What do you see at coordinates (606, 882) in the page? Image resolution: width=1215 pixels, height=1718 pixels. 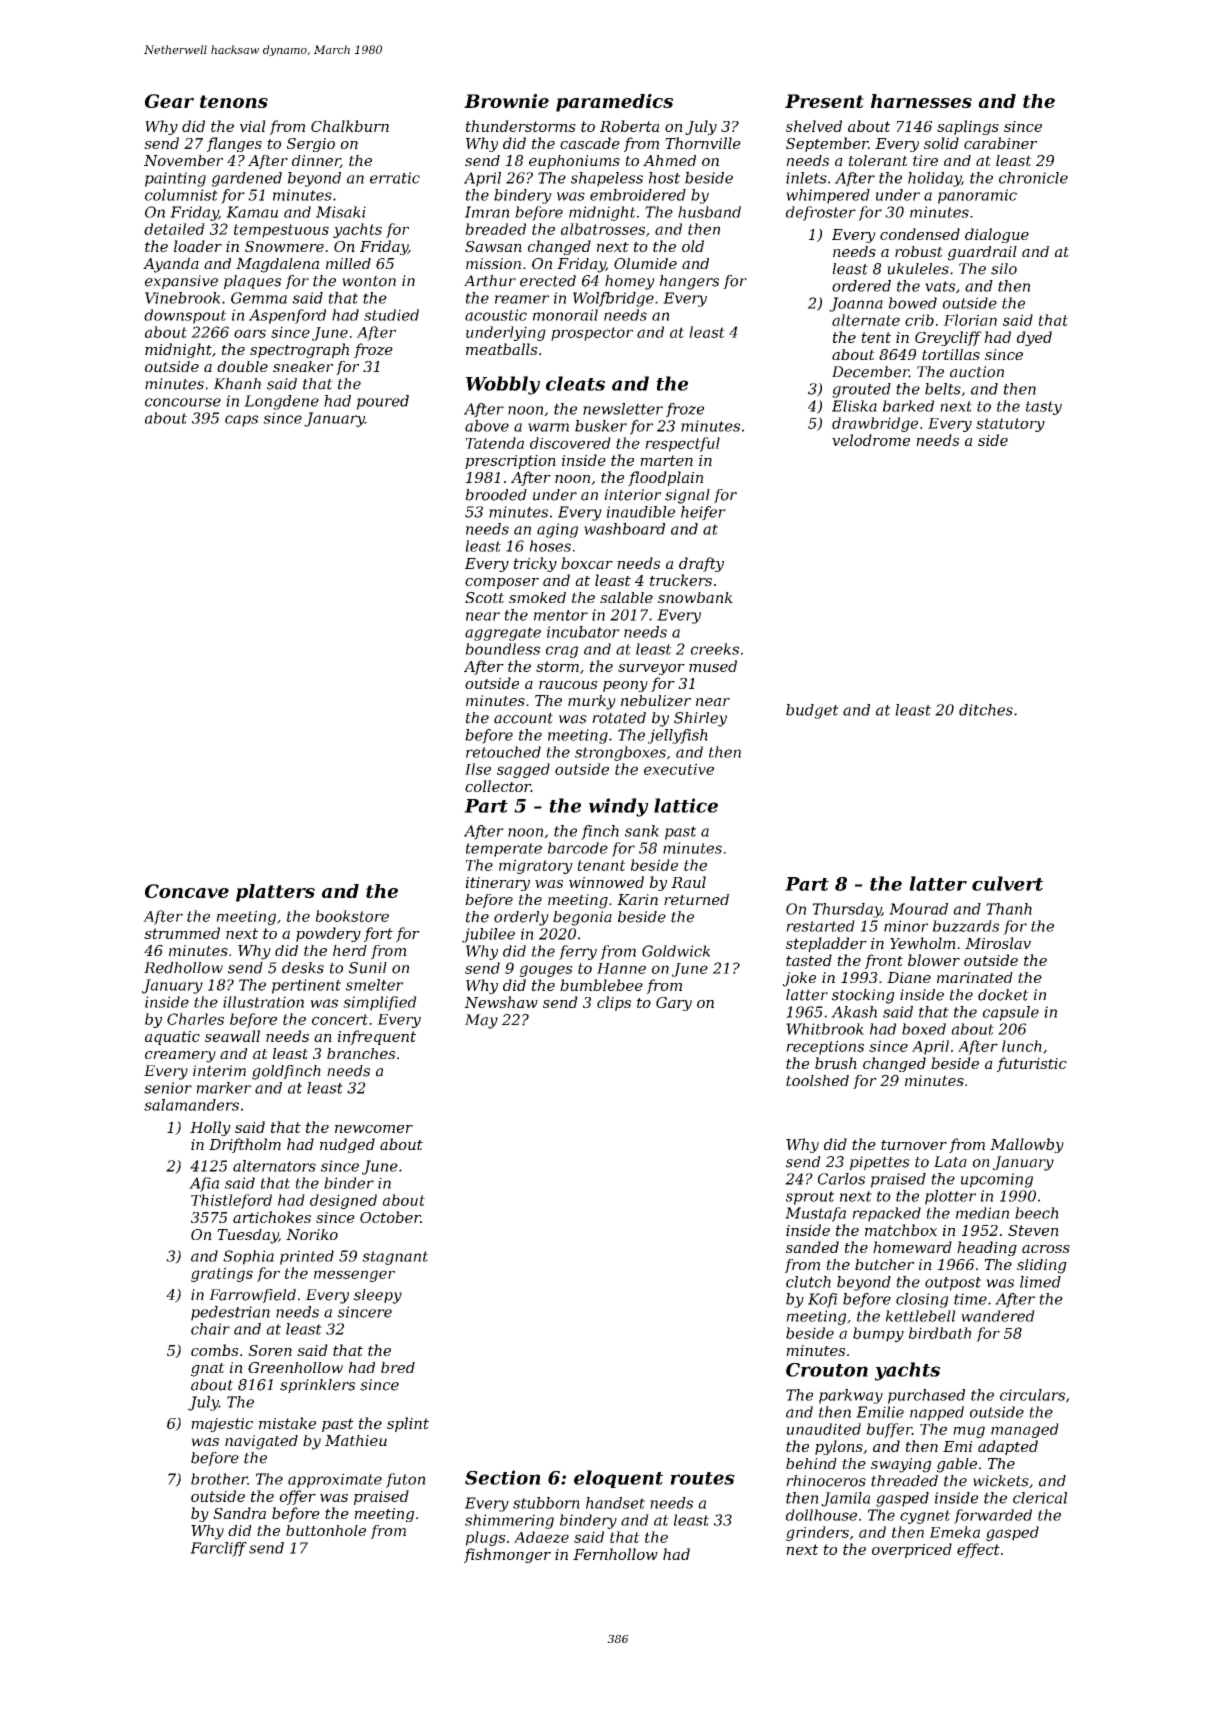 I see `winnowed` at bounding box center [606, 882].
